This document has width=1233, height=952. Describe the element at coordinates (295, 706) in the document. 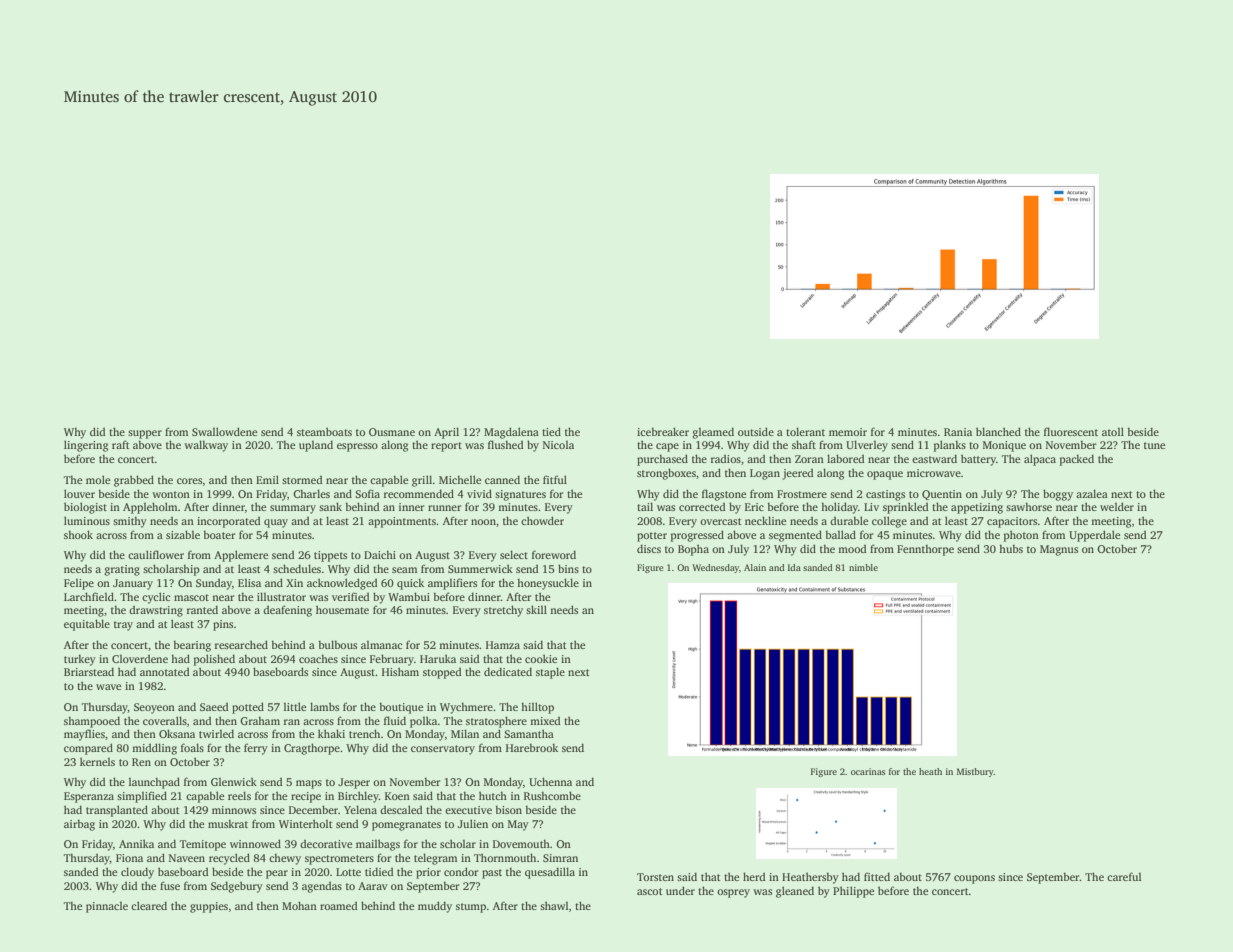

I see `little` at that location.
